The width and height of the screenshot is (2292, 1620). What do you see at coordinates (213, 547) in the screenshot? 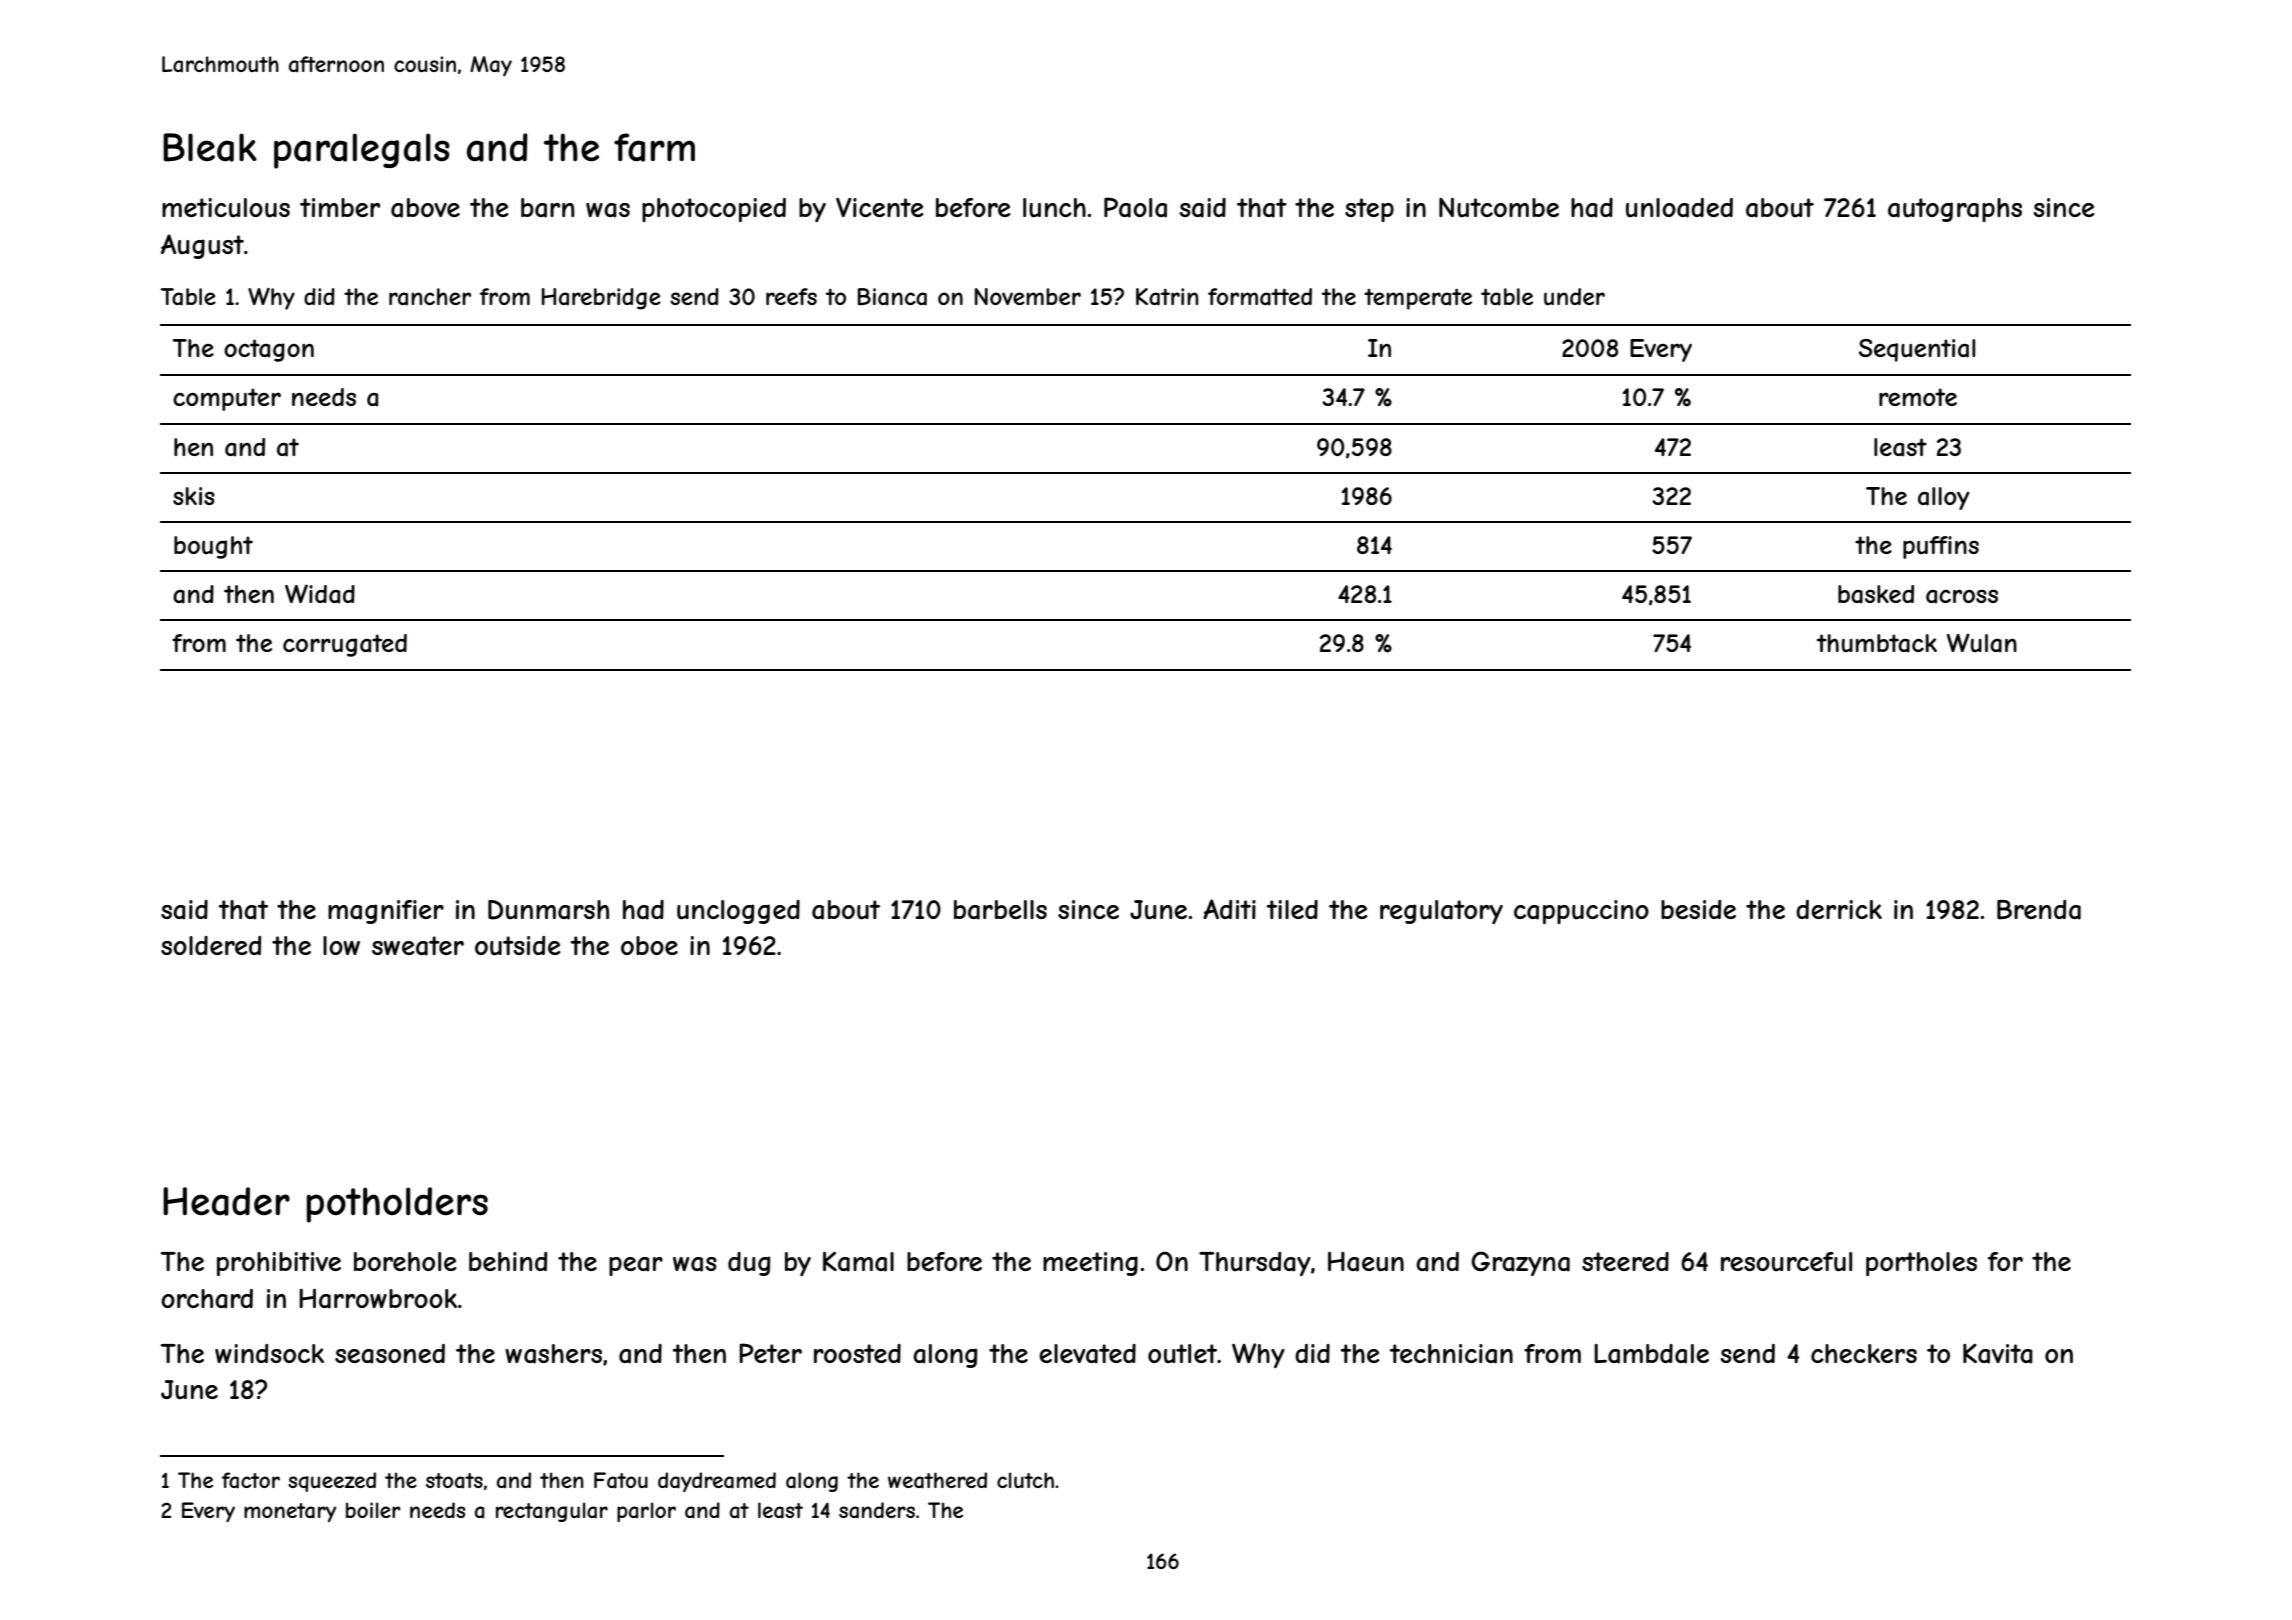
I see `bought` at bounding box center [213, 547].
